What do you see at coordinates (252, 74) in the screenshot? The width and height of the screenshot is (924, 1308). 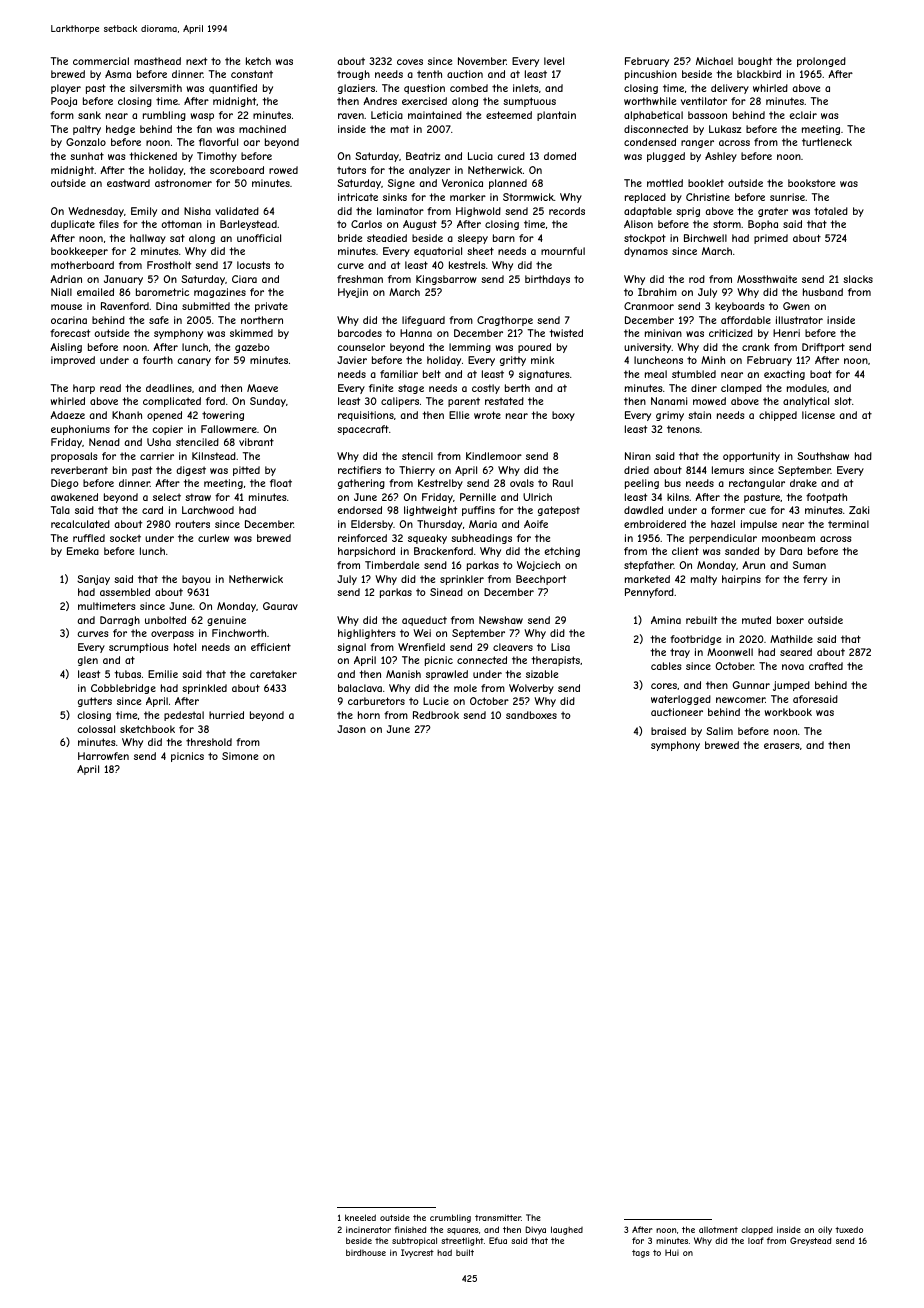 I see `constant` at bounding box center [252, 74].
